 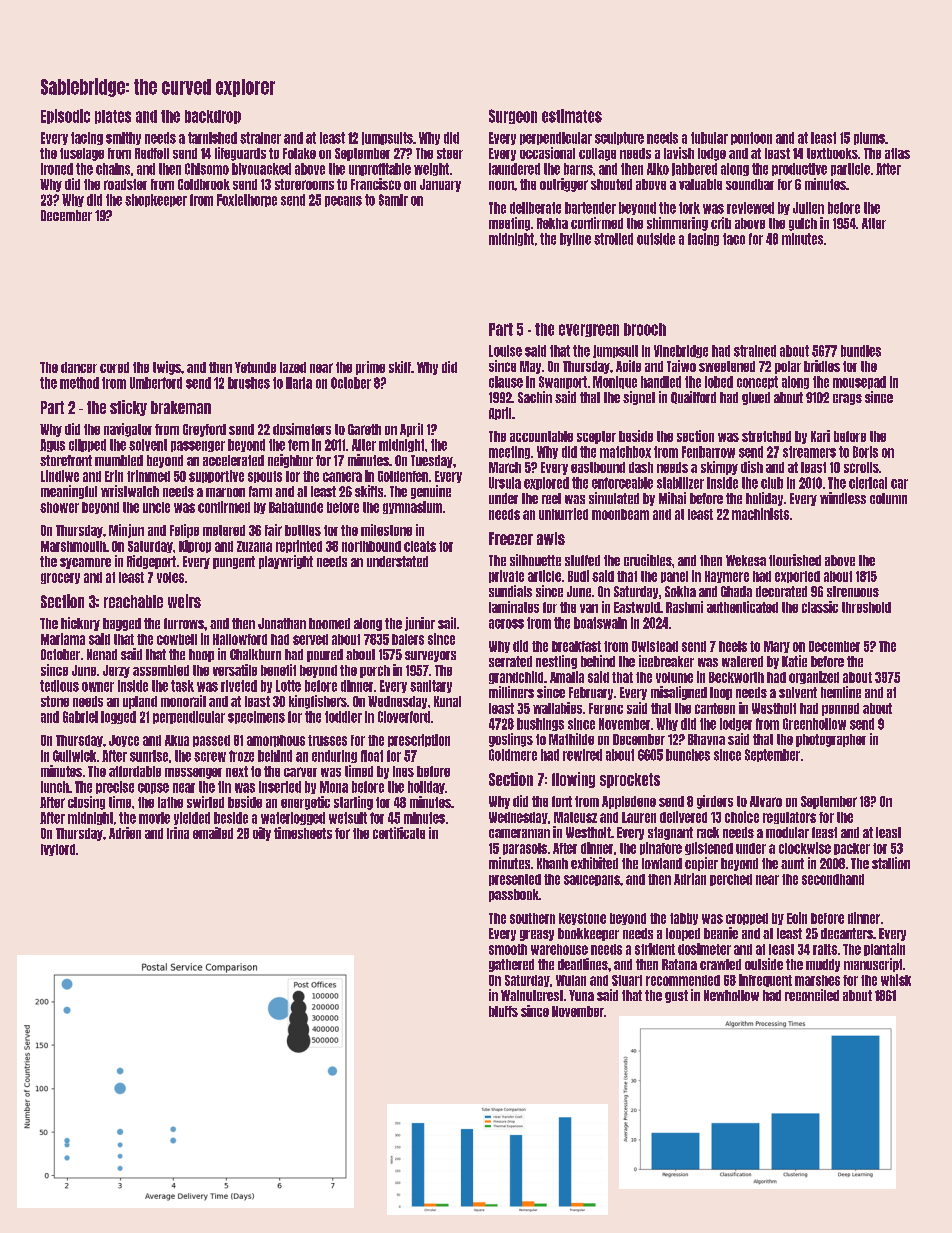 I want to click on strainer, so click(x=260, y=138).
